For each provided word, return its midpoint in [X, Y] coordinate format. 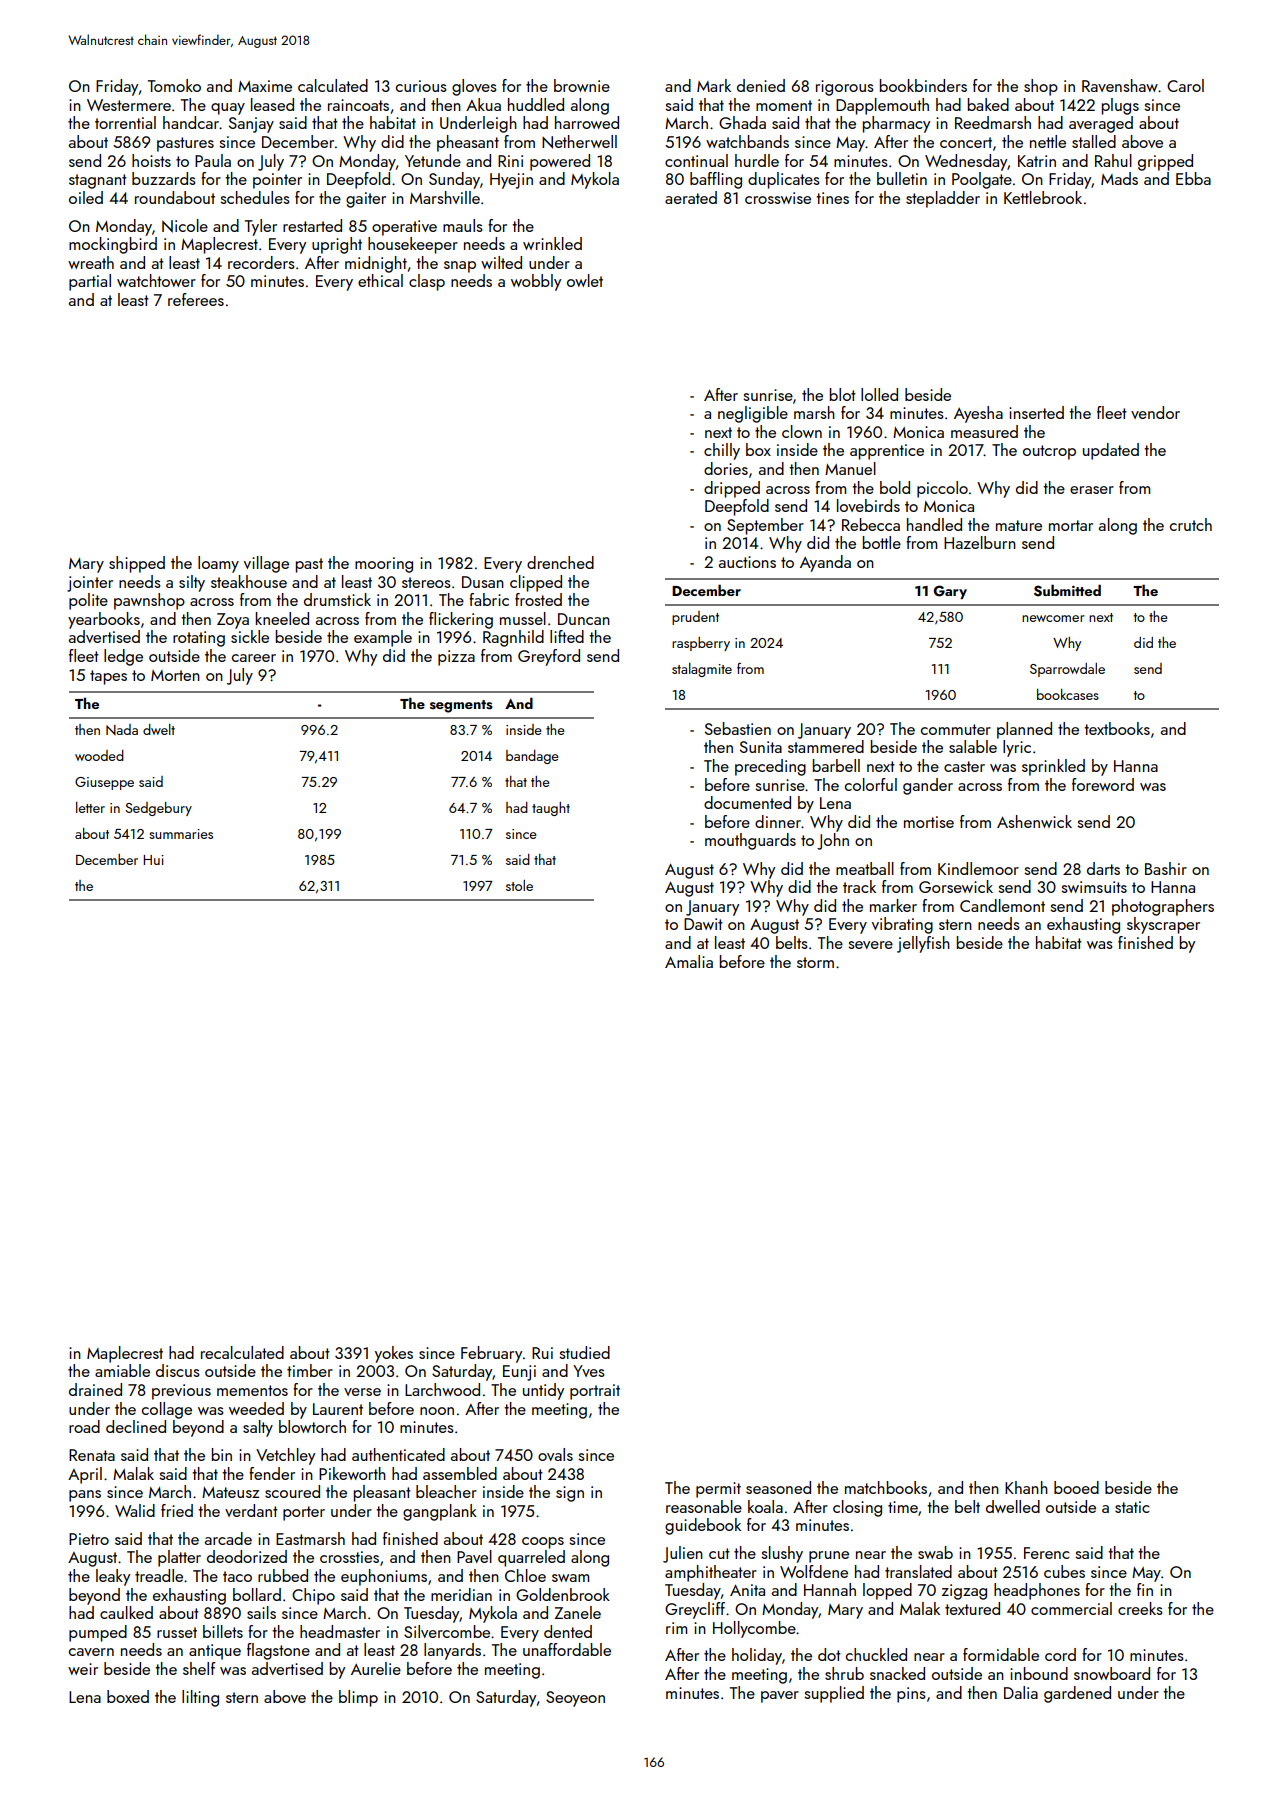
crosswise [778, 198]
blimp [358, 1698]
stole [519, 885]
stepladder [943, 199]
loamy [218, 564]
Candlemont [1002, 905]
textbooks [1117, 728]
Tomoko [174, 85]
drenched [560, 562]
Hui [153, 860]
